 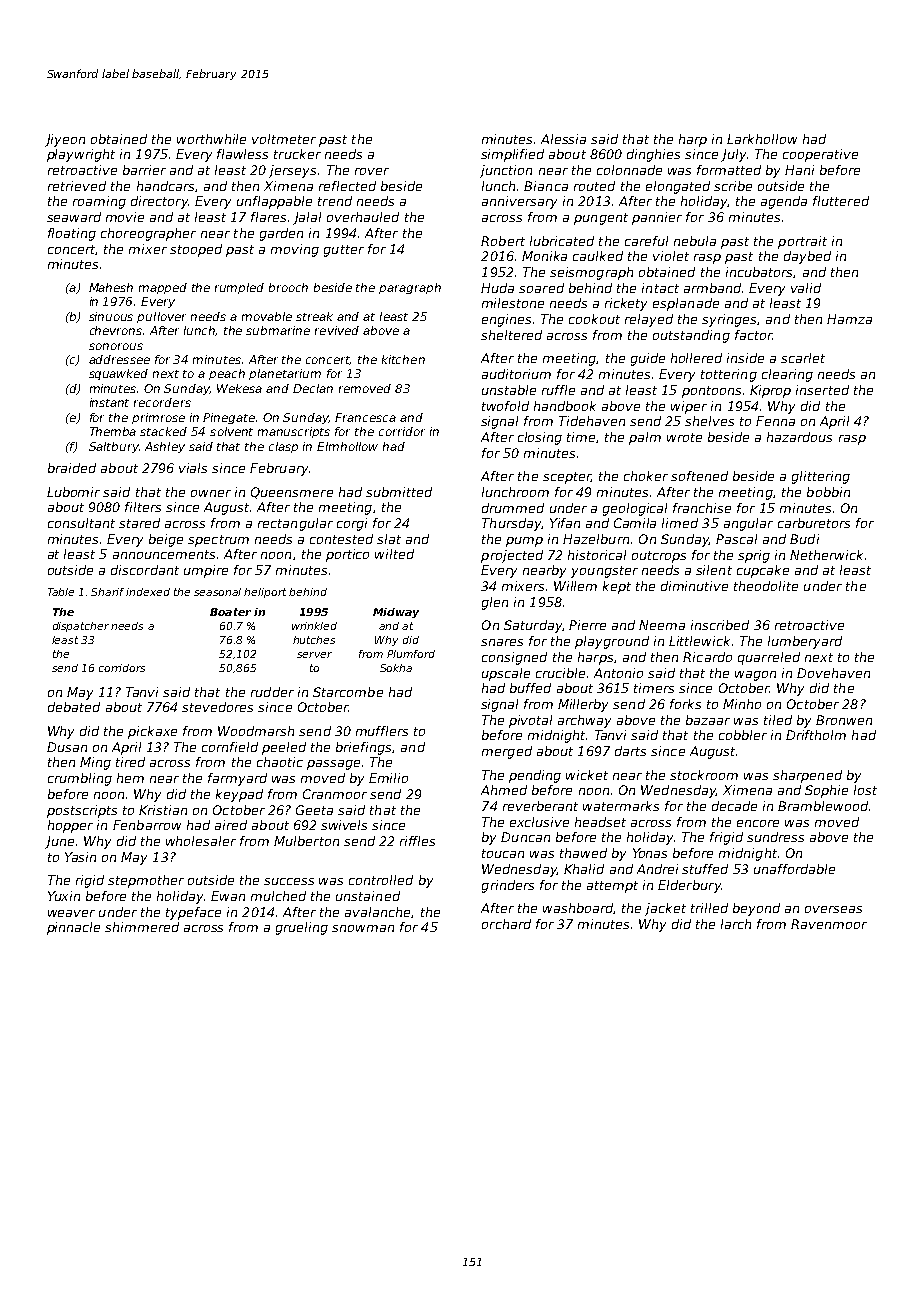 What do you see at coordinates (704, 775) in the document?
I see `stockroom` at bounding box center [704, 775].
